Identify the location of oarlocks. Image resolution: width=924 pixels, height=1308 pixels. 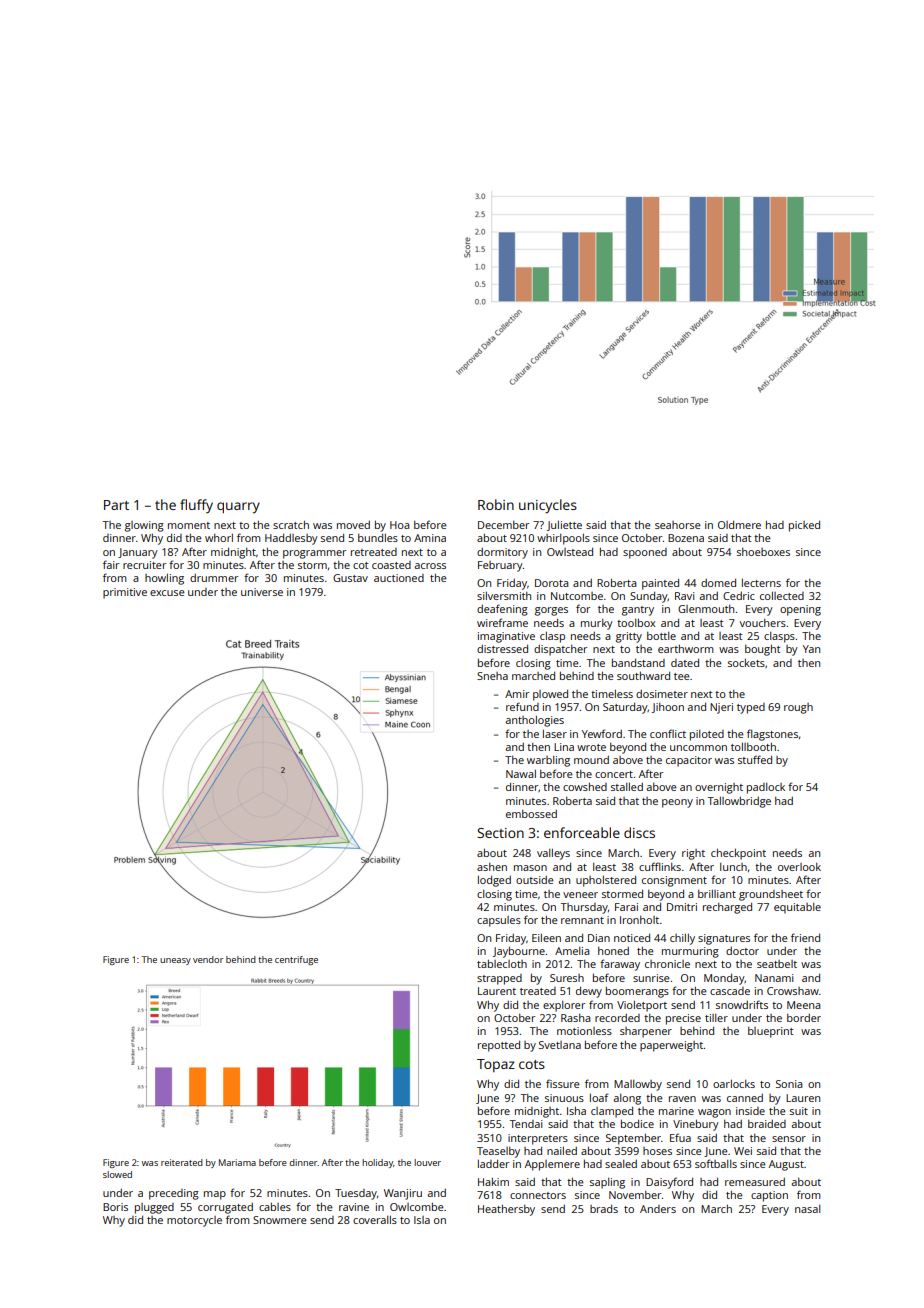
(734, 1084).
